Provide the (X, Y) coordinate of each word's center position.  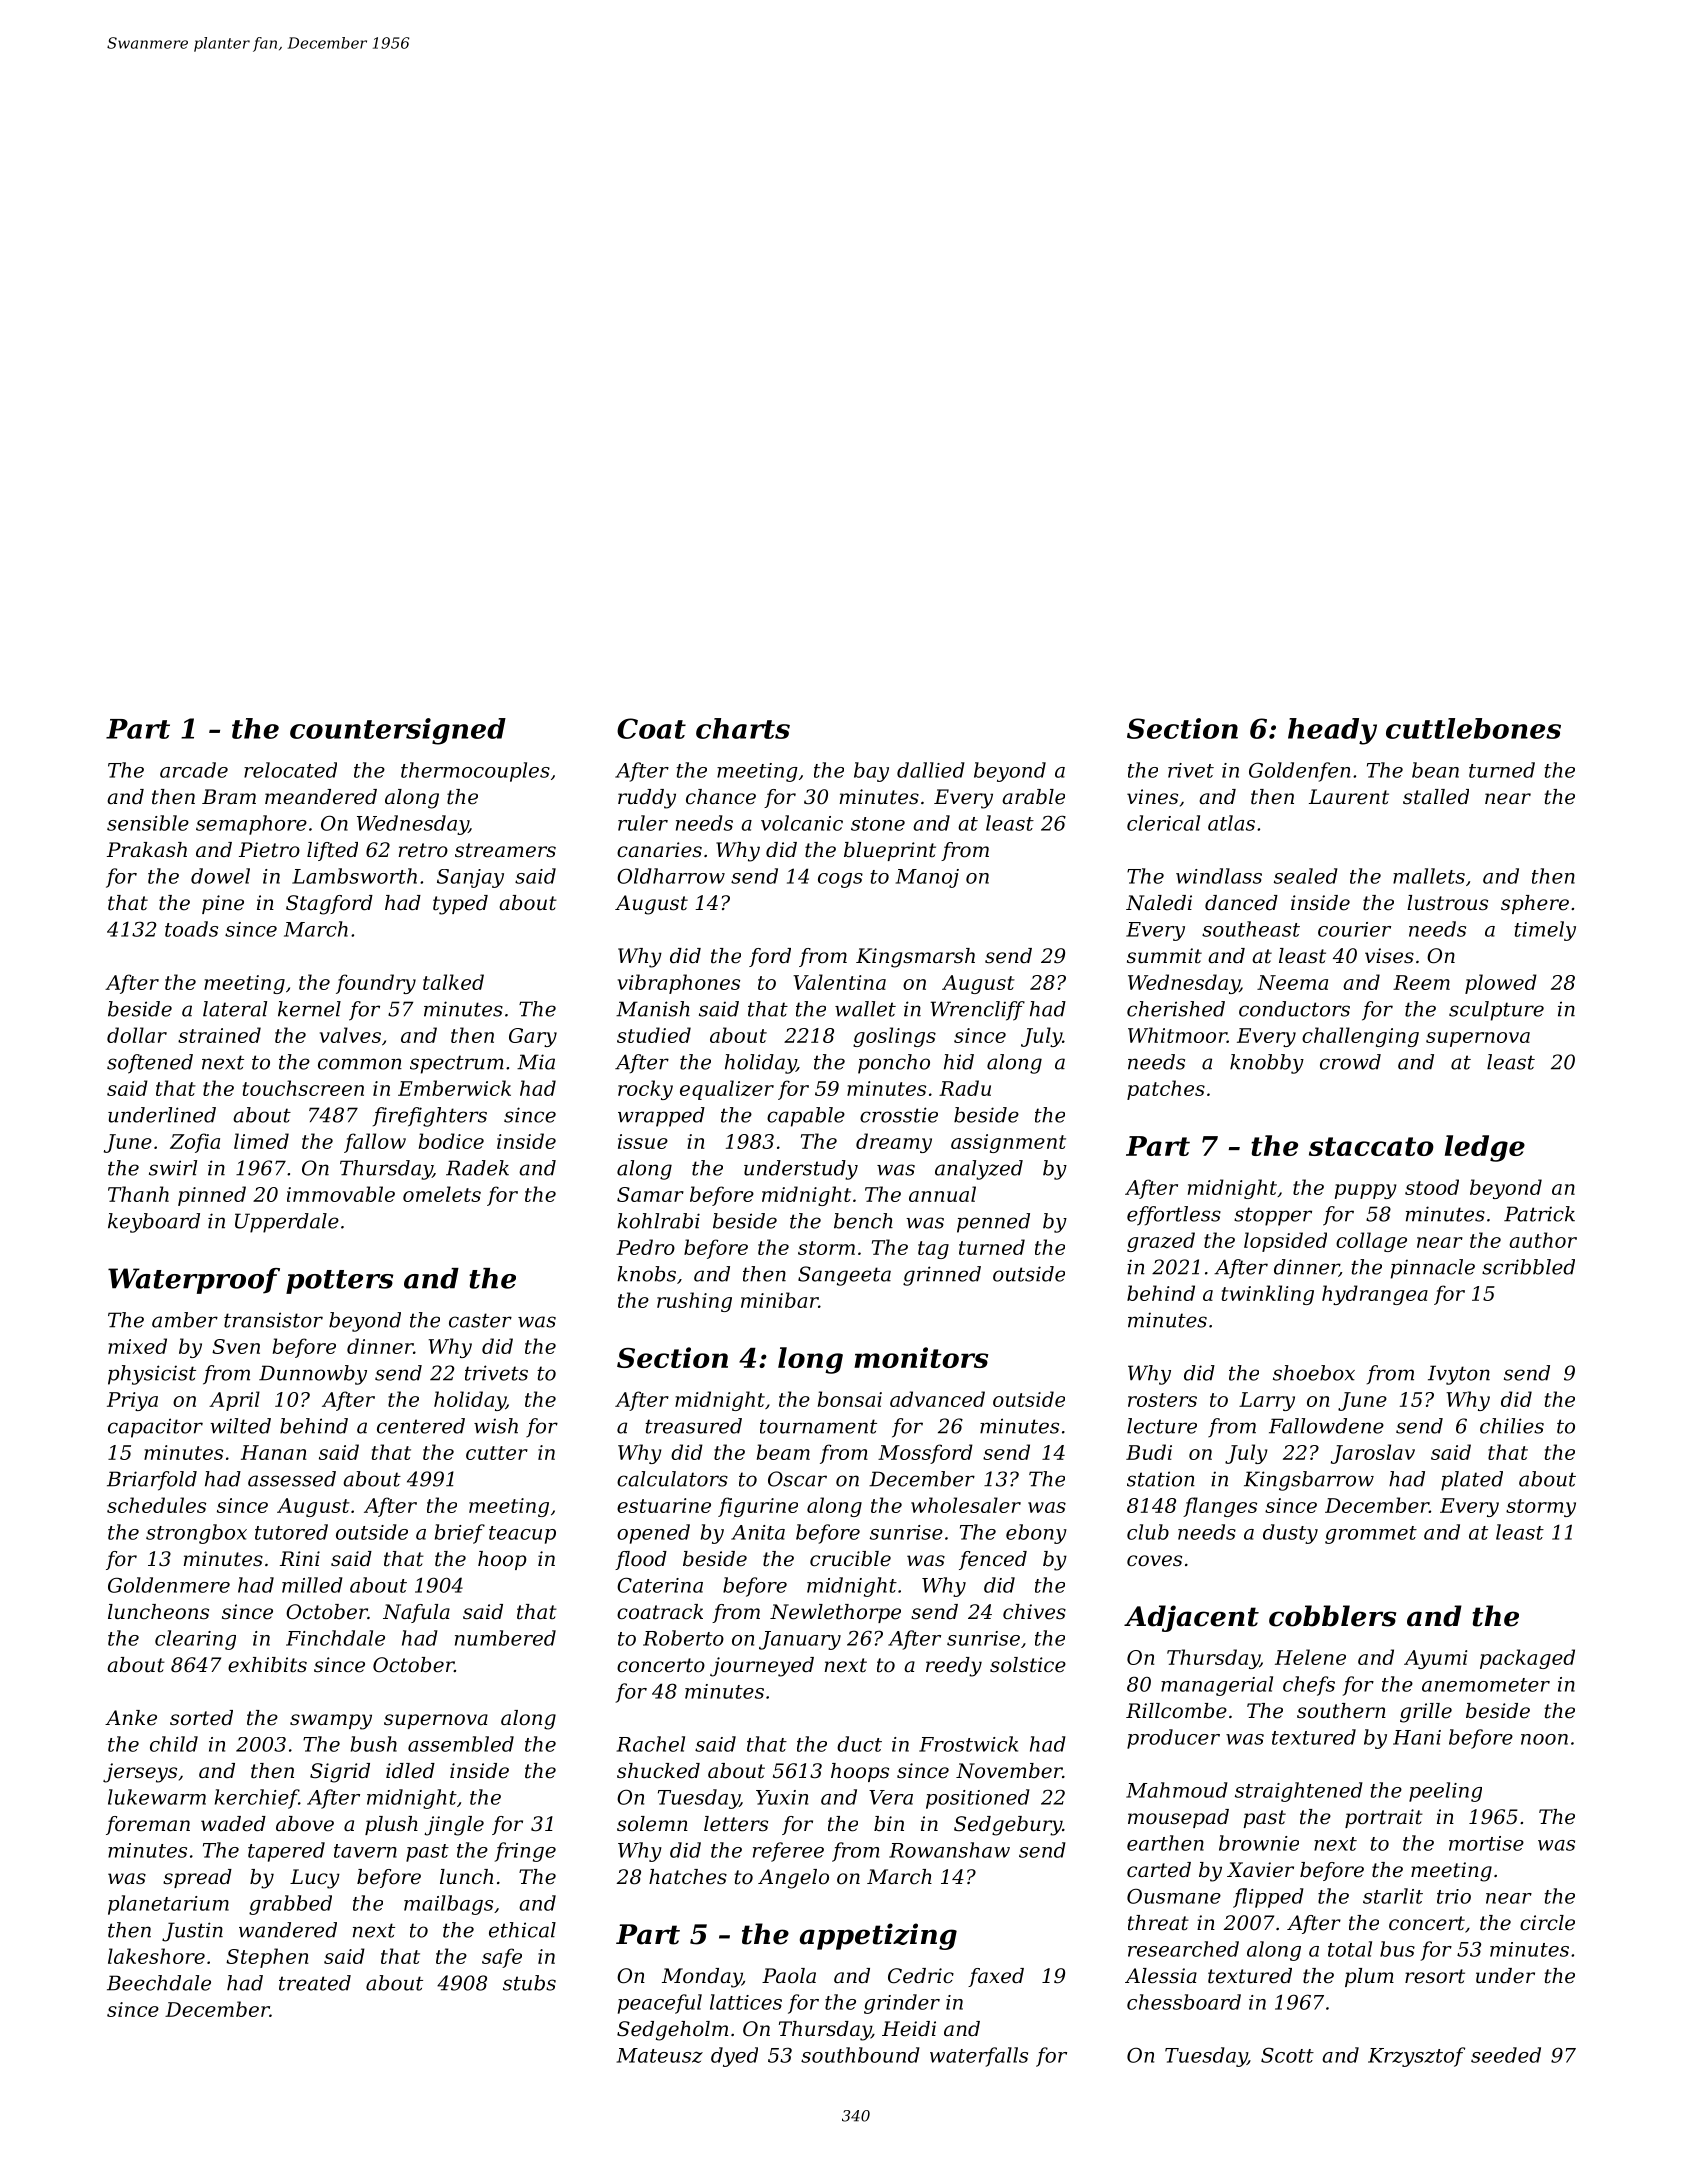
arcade (194, 770)
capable (806, 1117)
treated (315, 1983)
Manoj (927, 878)
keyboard (154, 1223)
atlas (1231, 823)
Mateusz (660, 2055)
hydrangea (1375, 1295)
